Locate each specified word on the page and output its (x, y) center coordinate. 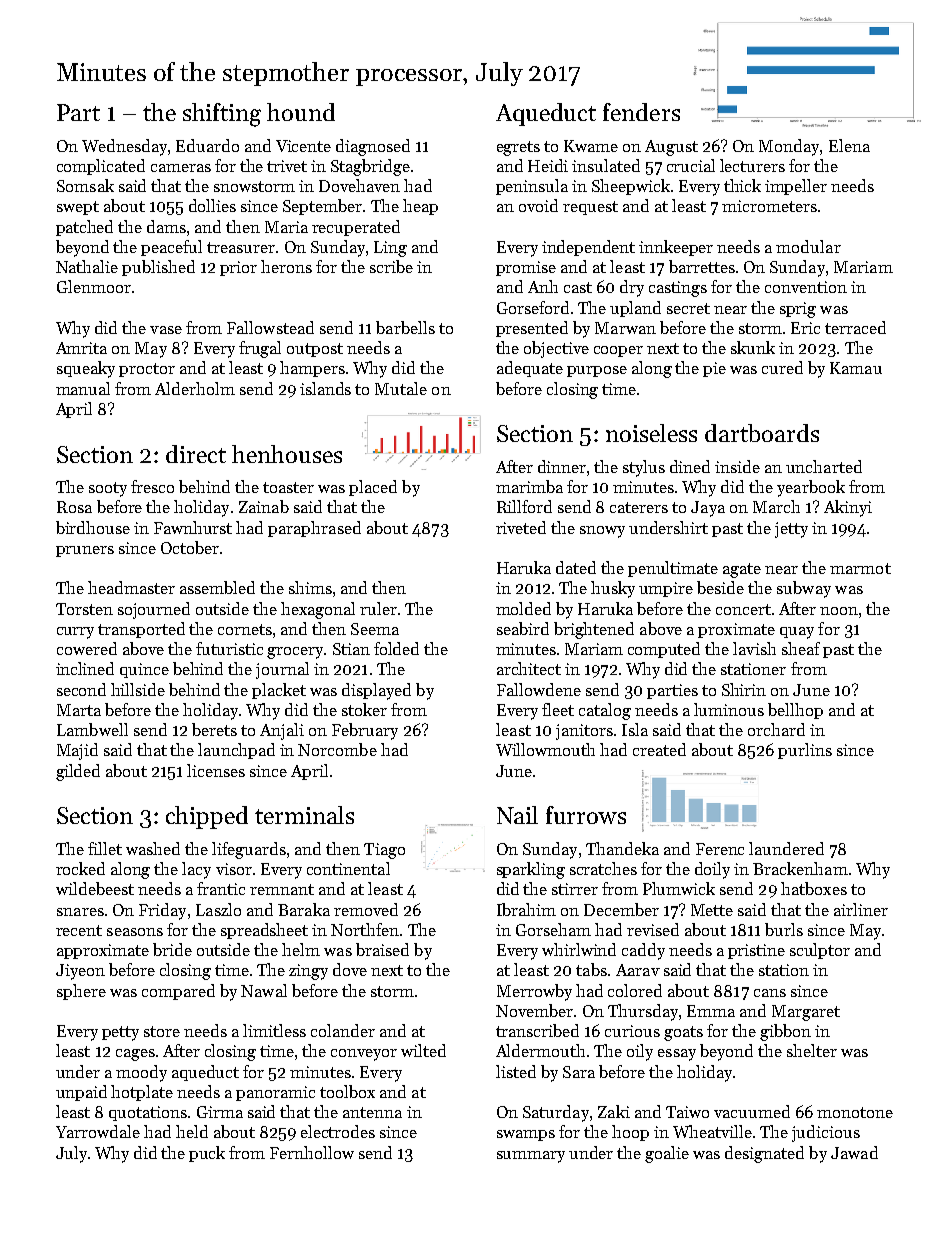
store (162, 1031)
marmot (860, 568)
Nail (517, 815)
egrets (518, 148)
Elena (849, 145)
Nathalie (87, 266)
